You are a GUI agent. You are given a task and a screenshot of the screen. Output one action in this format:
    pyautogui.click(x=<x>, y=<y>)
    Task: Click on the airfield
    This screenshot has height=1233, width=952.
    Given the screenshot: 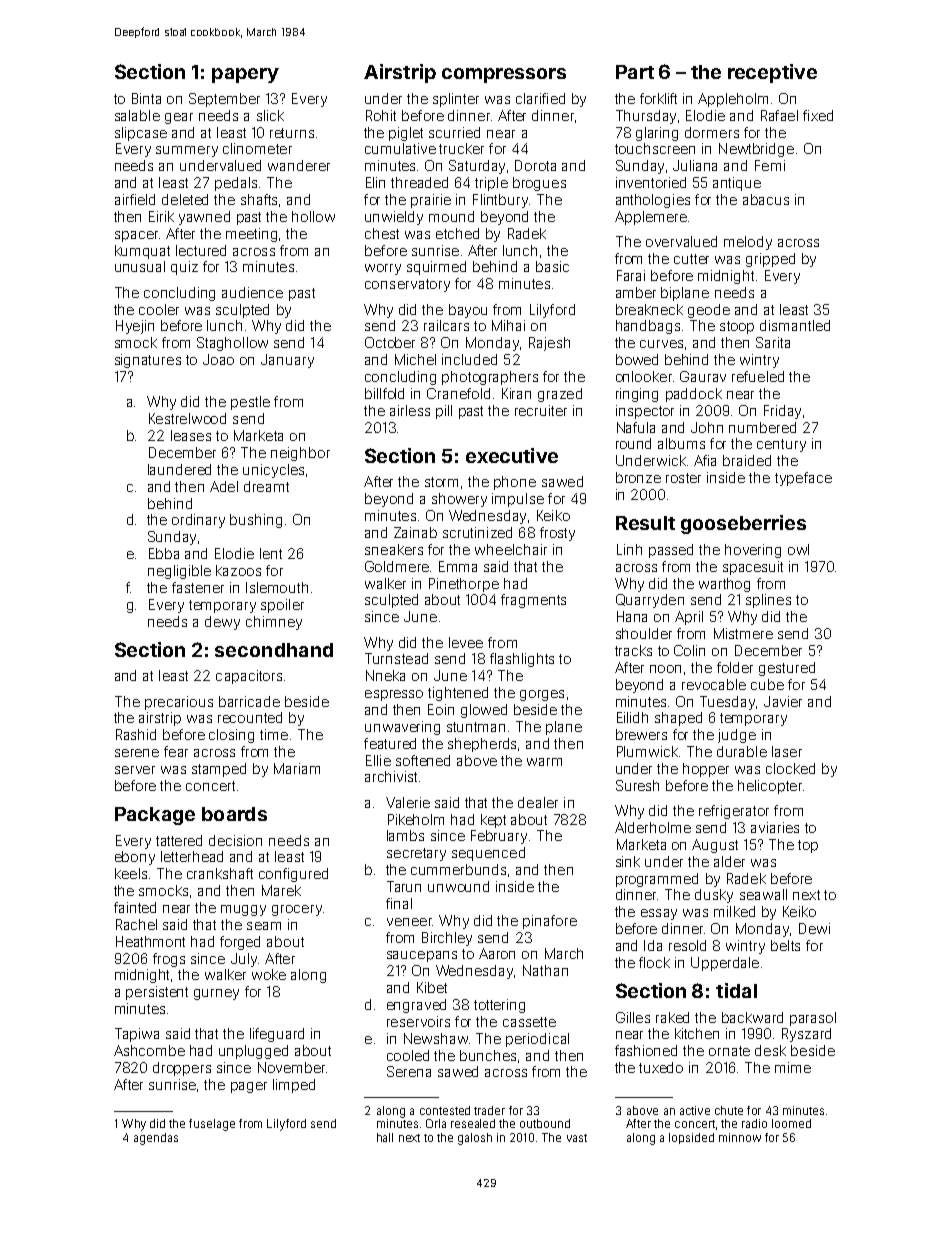 What is the action you would take?
    pyautogui.click(x=135, y=199)
